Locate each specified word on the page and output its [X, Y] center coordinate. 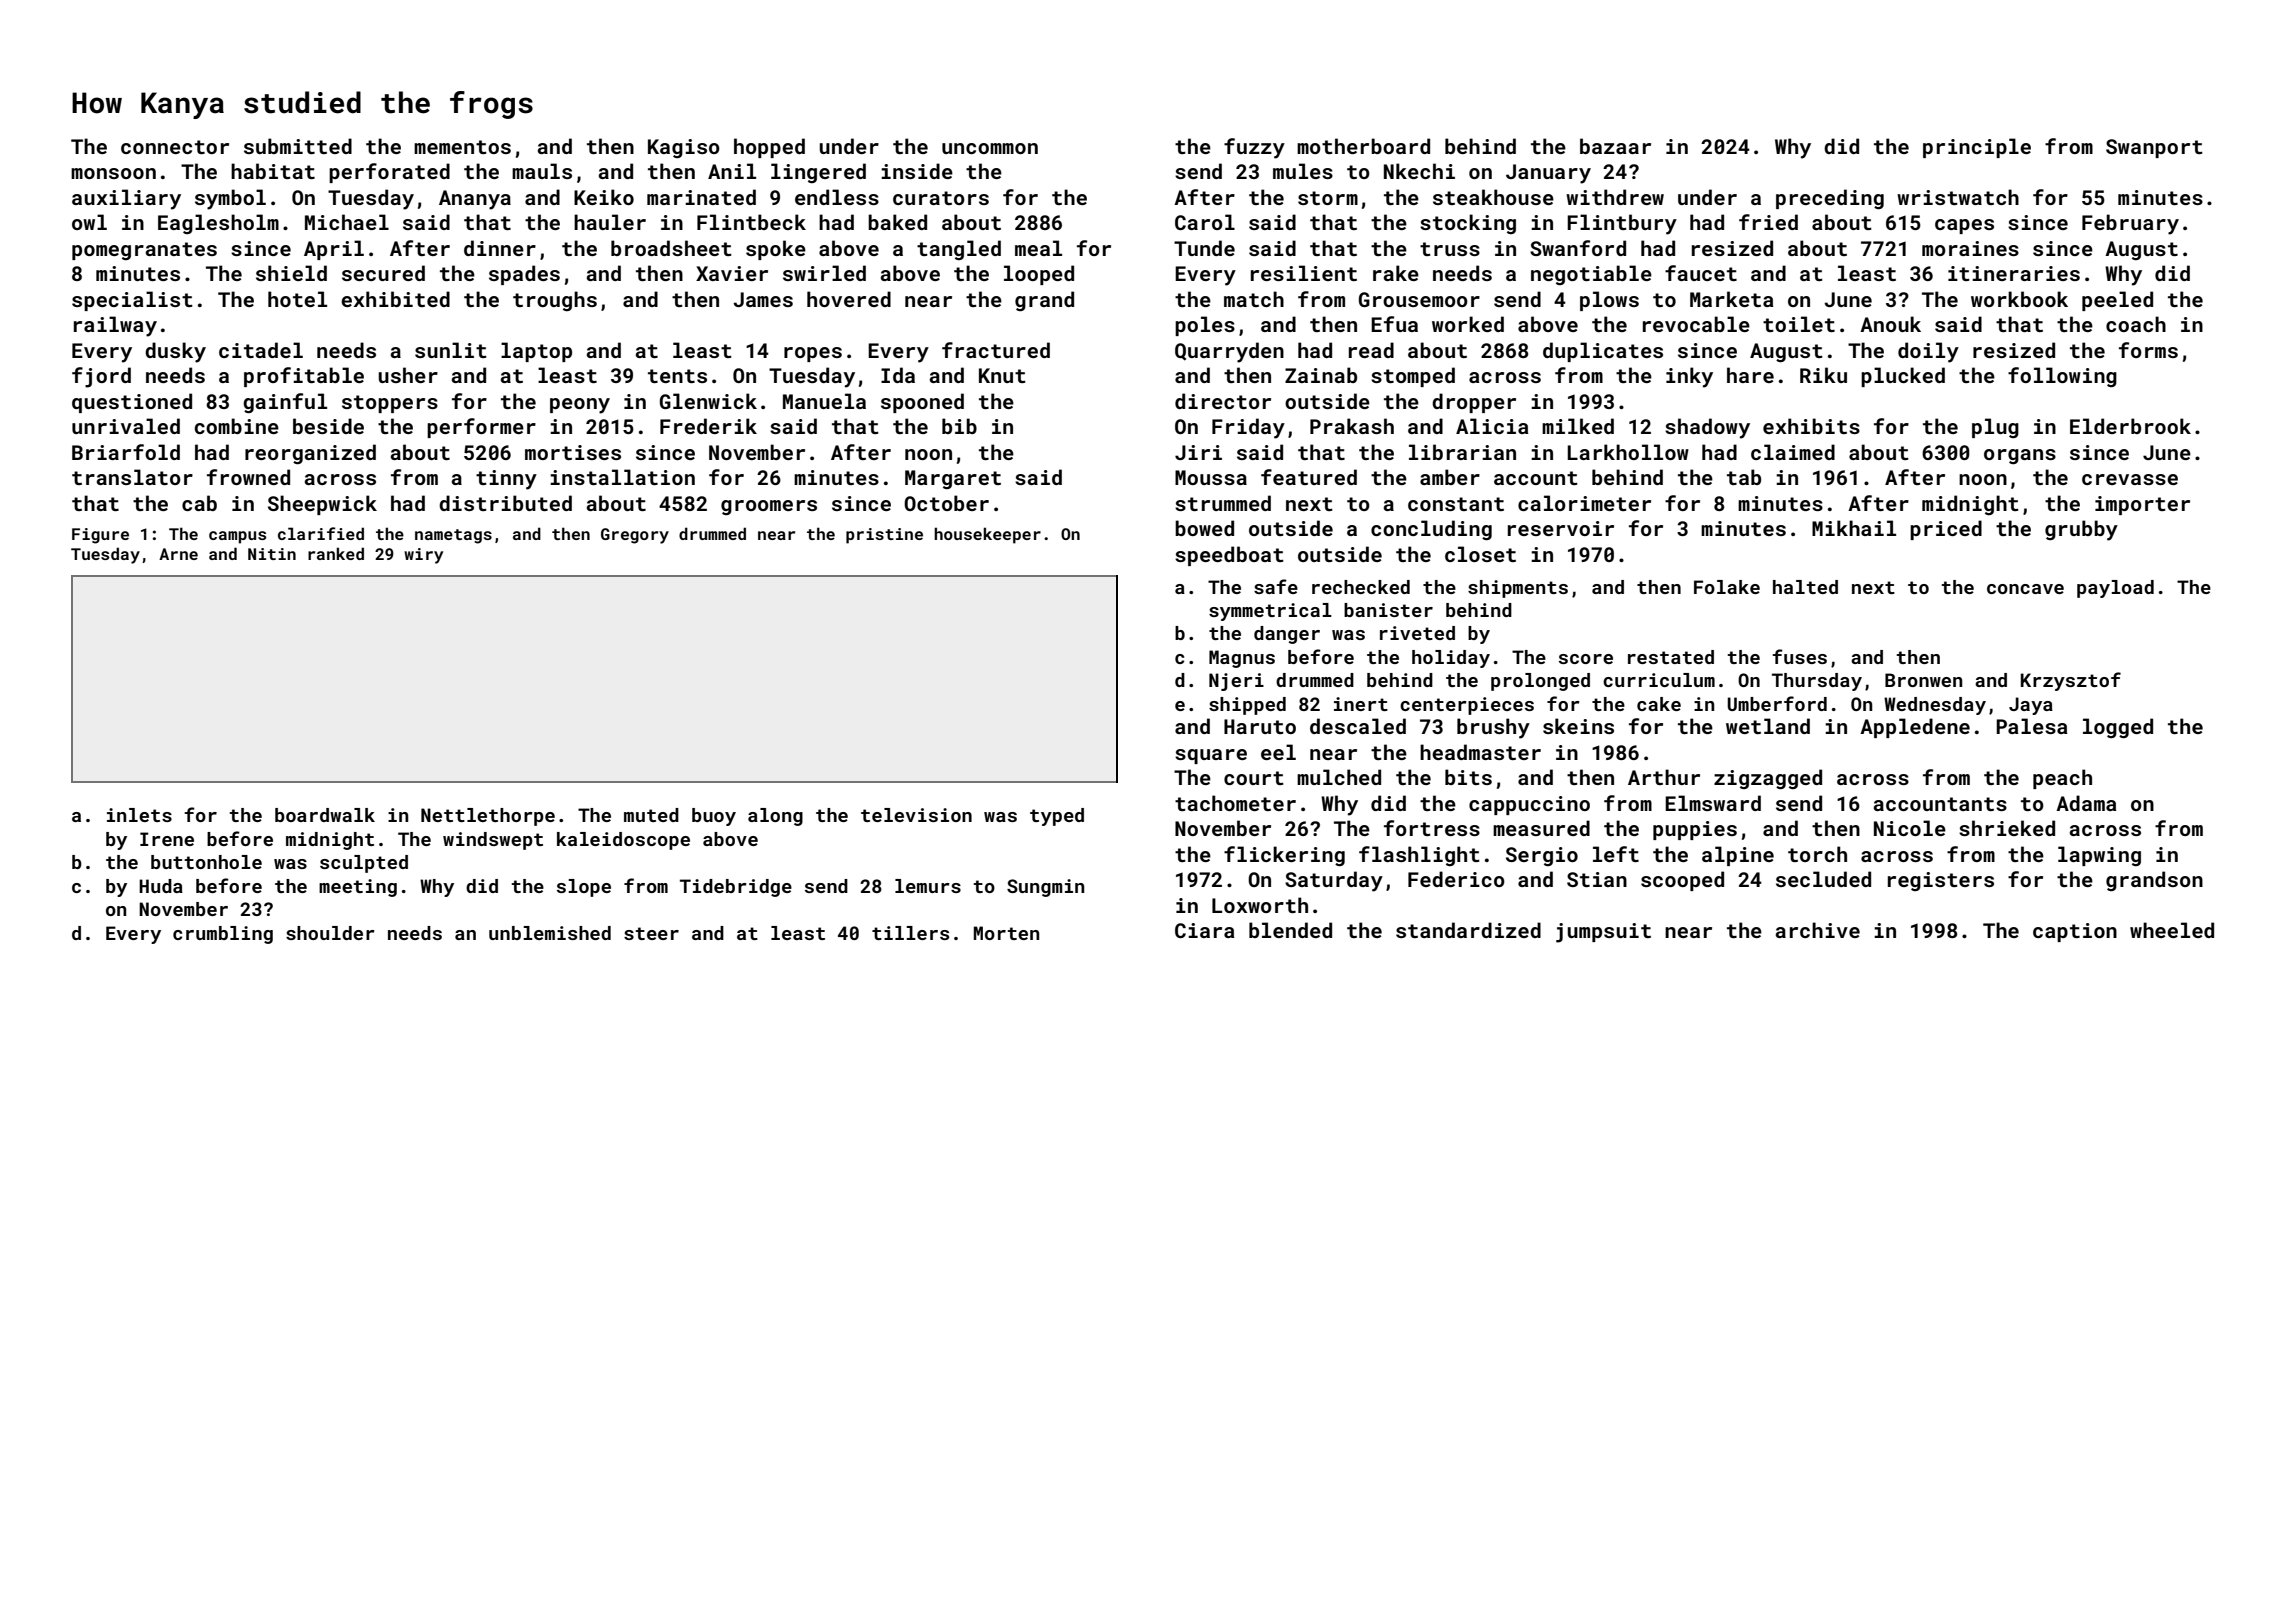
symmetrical [1270, 612]
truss [1450, 249]
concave [2025, 589]
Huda [161, 886]
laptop [536, 352]
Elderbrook [2130, 426]
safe [1276, 586]
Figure [100, 536]
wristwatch [1958, 197]
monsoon [113, 173]
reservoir [1561, 528]
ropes [813, 354]
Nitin [272, 554]
